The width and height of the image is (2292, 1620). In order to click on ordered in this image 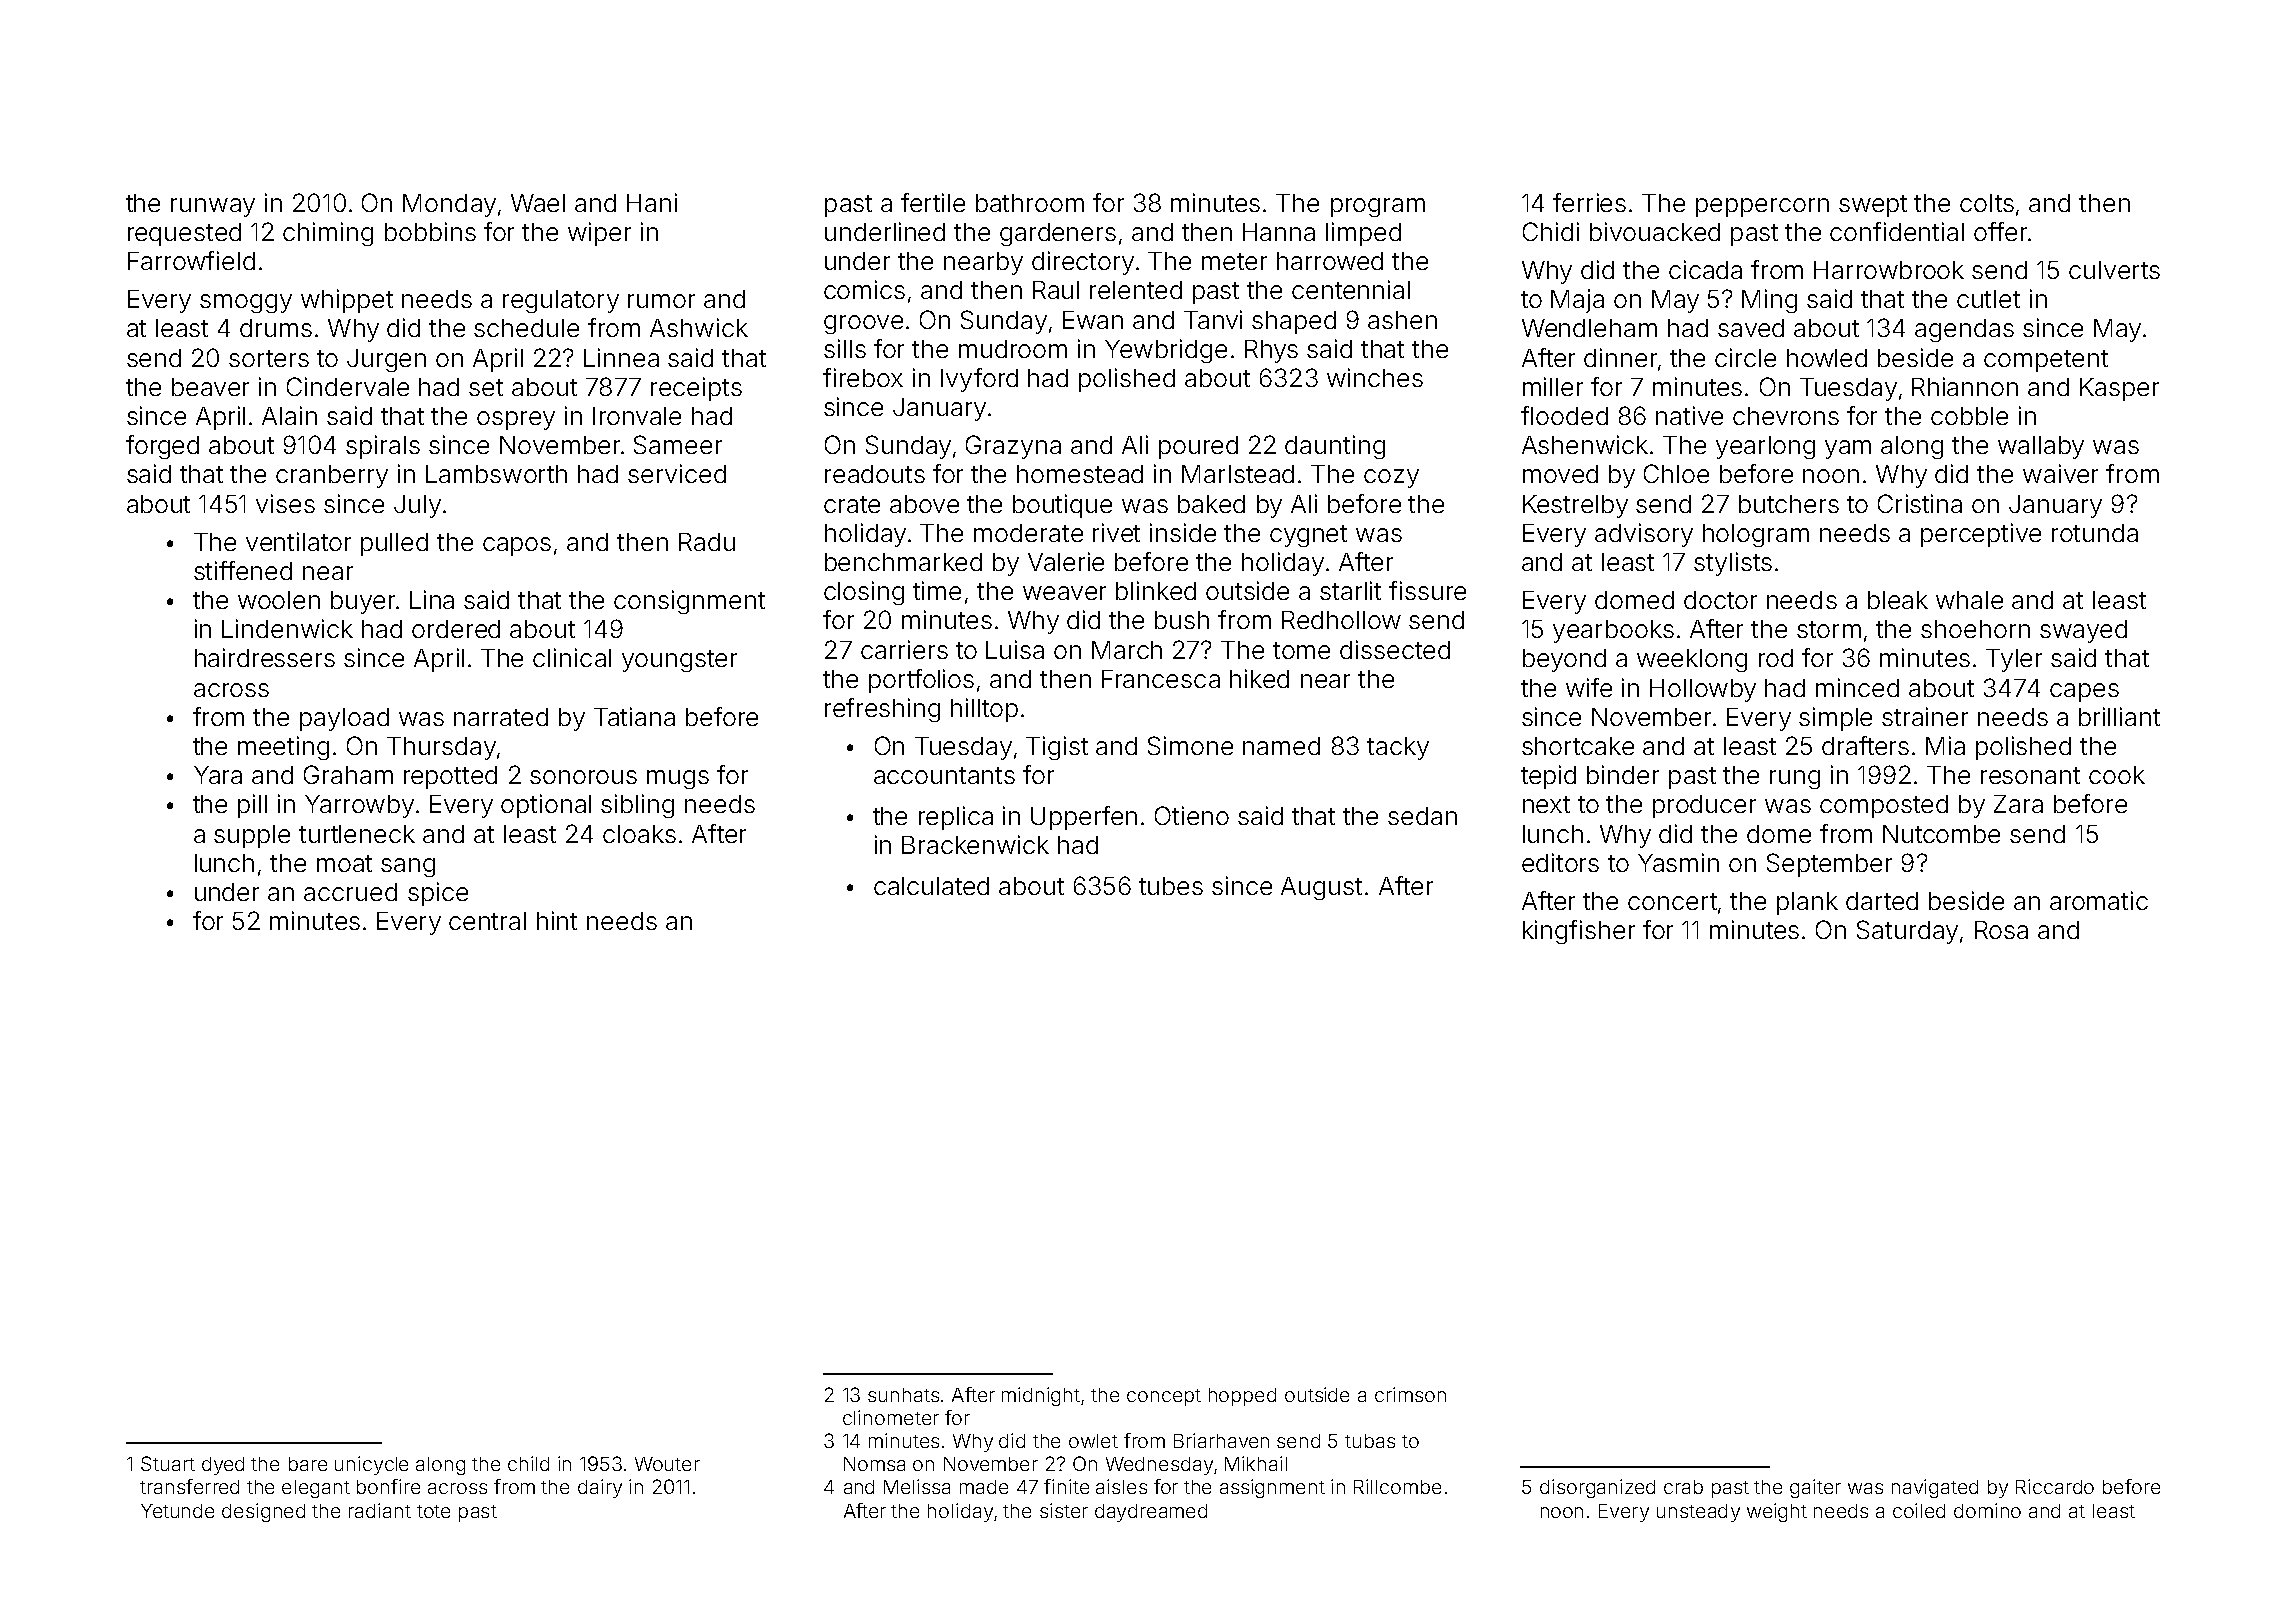, I will do `click(456, 629)`.
